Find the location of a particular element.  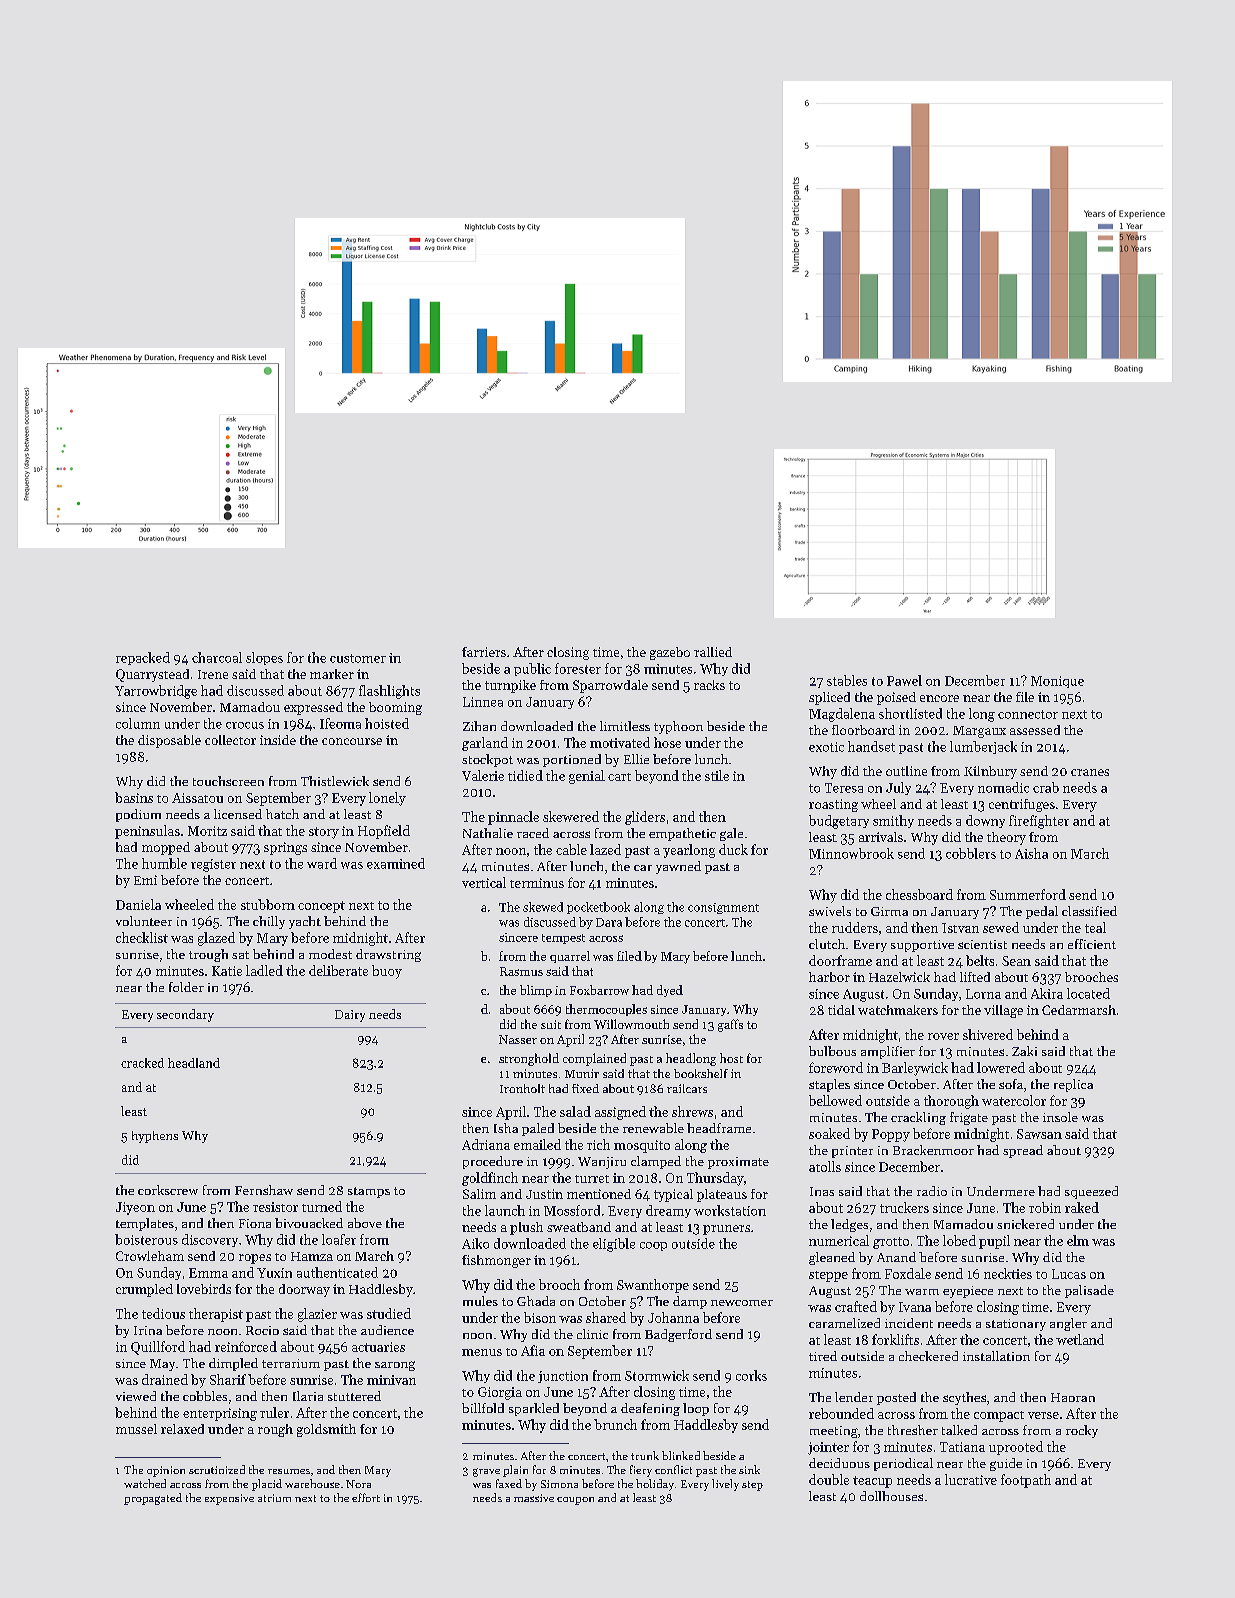

hyphens is located at coordinates (155, 1137).
